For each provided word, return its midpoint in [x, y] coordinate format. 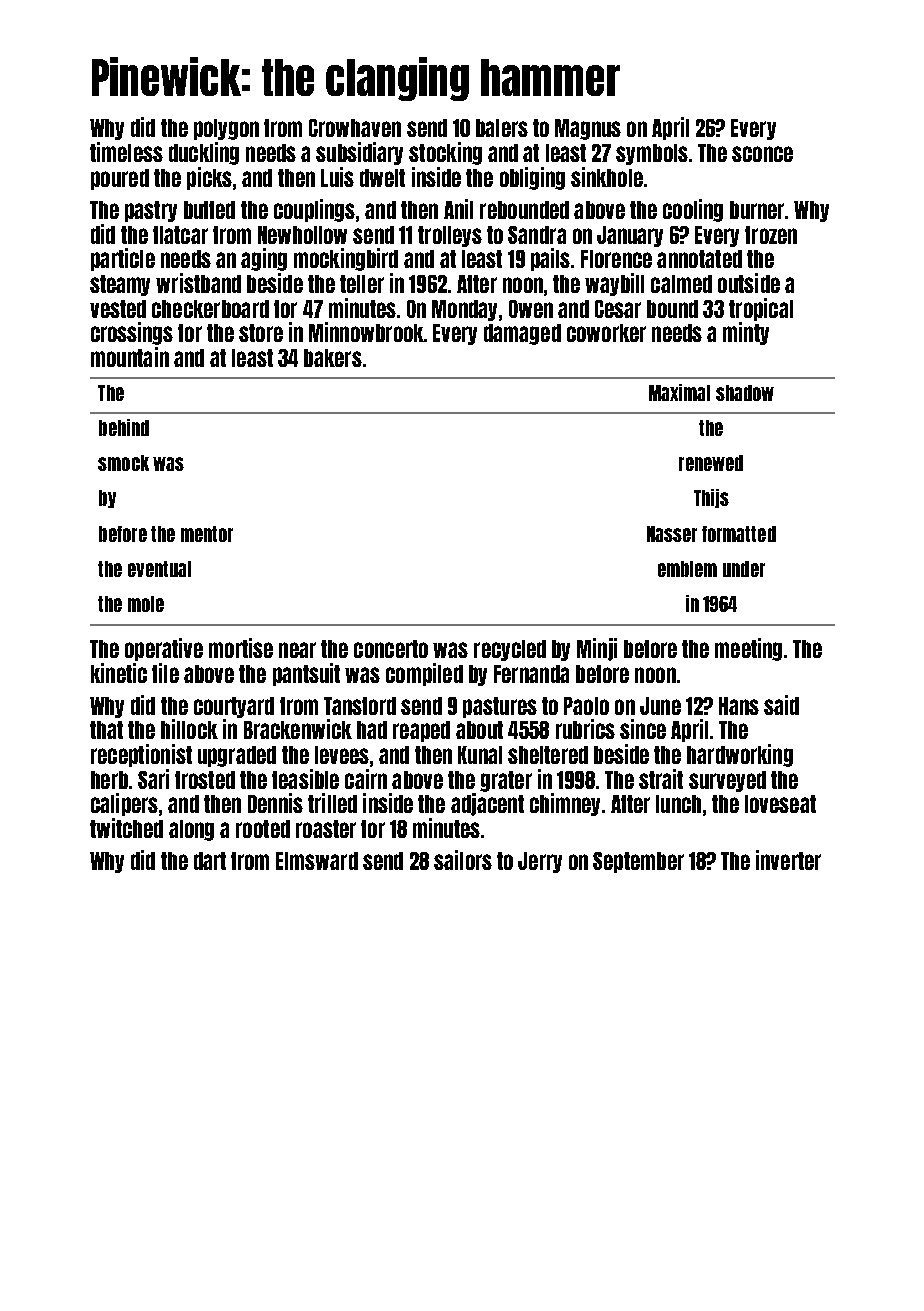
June [660, 706]
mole [146, 604]
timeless [126, 152]
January [630, 236]
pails [550, 259]
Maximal [679, 392]
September [638, 862]
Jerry [540, 862]
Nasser [672, 534]
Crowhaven [355, 128]
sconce [762, 154]
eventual [159, 569]
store [261, 333]
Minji [597, 649]
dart [210, 861]
